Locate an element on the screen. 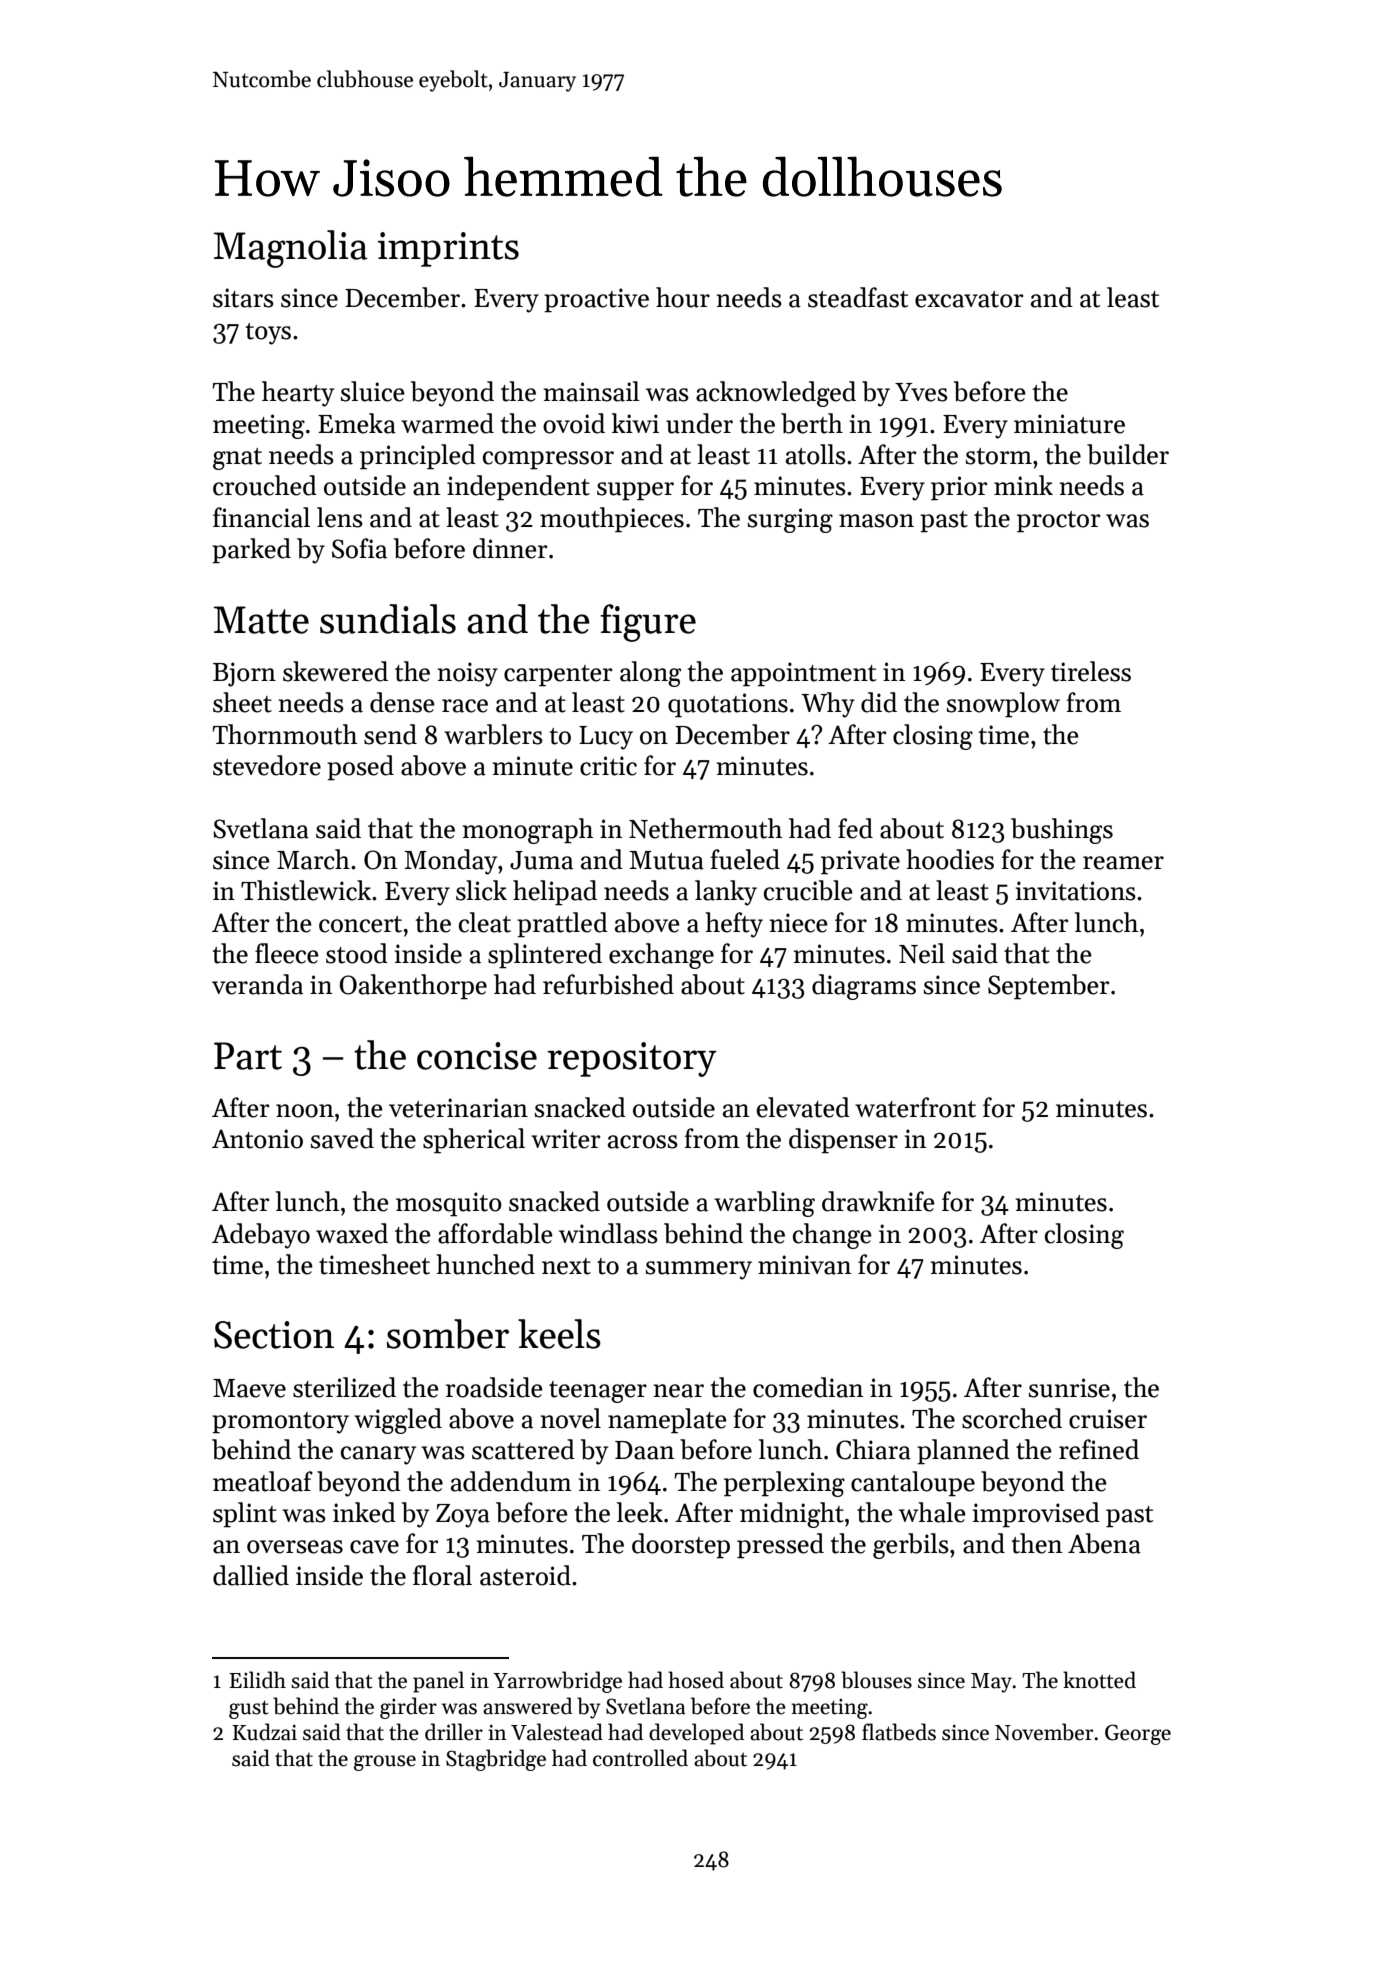 This screenshot has height=1969, width=1386. Mutua is located at coordinates (666, 860).
